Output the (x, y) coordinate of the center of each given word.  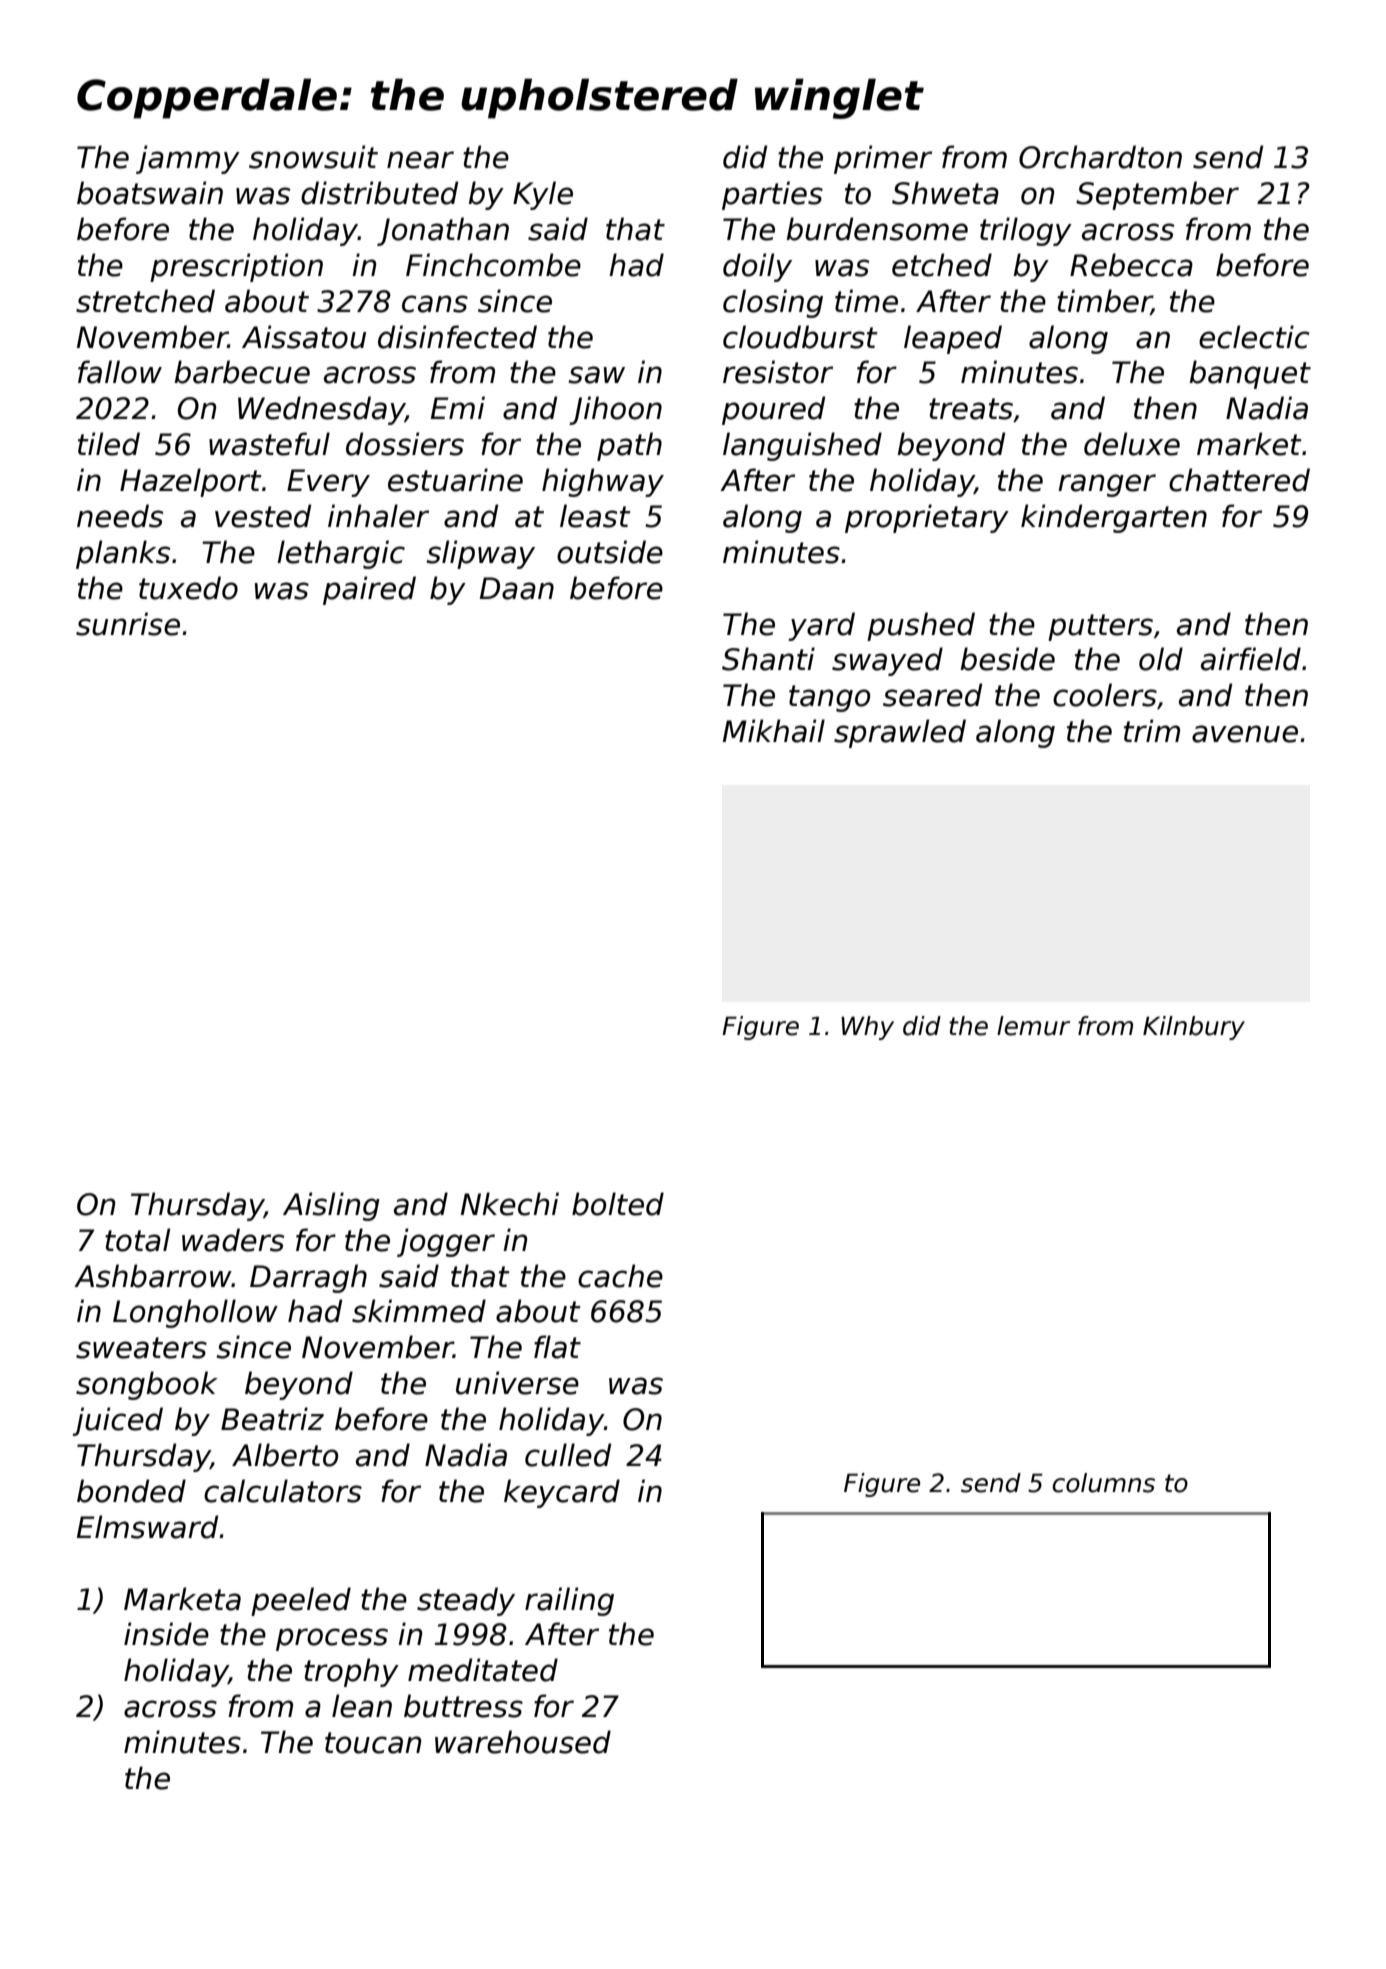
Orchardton (1100, 157)
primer (883, 159)
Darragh (308, 1278)
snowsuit (313, 157)
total (137, 1240)
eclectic (1254, 337)
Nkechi (510, 1204)
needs (120, 516)
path (629, 446)
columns (1103, 1483)
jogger (446, 1242)
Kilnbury (1194, 1028)
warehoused (523, 1742)
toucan (373, 1743)
